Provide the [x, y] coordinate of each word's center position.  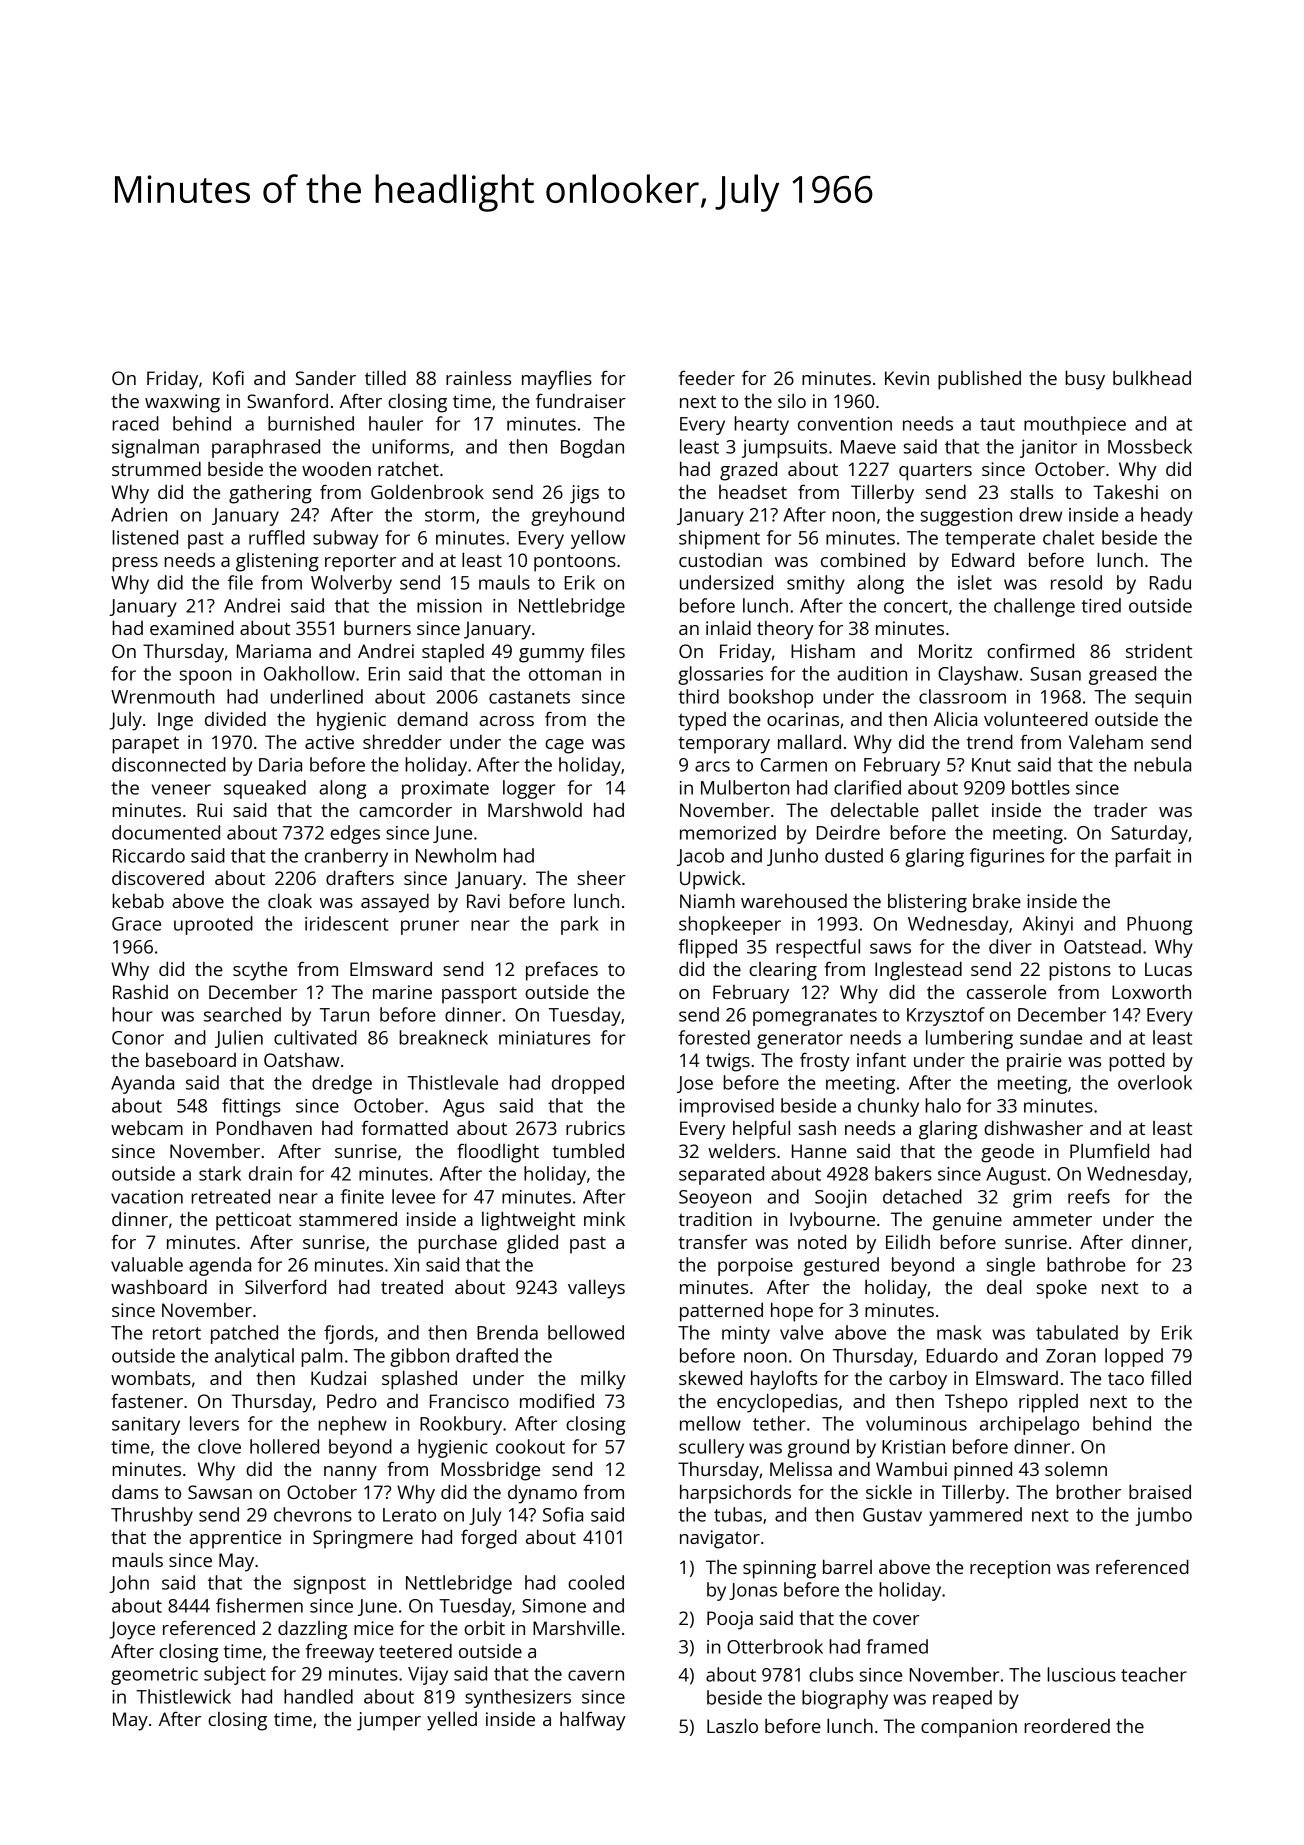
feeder [707, 377]
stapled [453, 653]
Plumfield [1109, 1150]
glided [532, 1244]
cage [564, 746]
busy [1085, 380]
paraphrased [266, 448]
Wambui [911, 1469]
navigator [720, 1539]
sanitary [146, 1426]
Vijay [428, 1675]
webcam [147, 1127]
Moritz [945, 651]
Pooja [730, 1620]
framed [897, 1646]
